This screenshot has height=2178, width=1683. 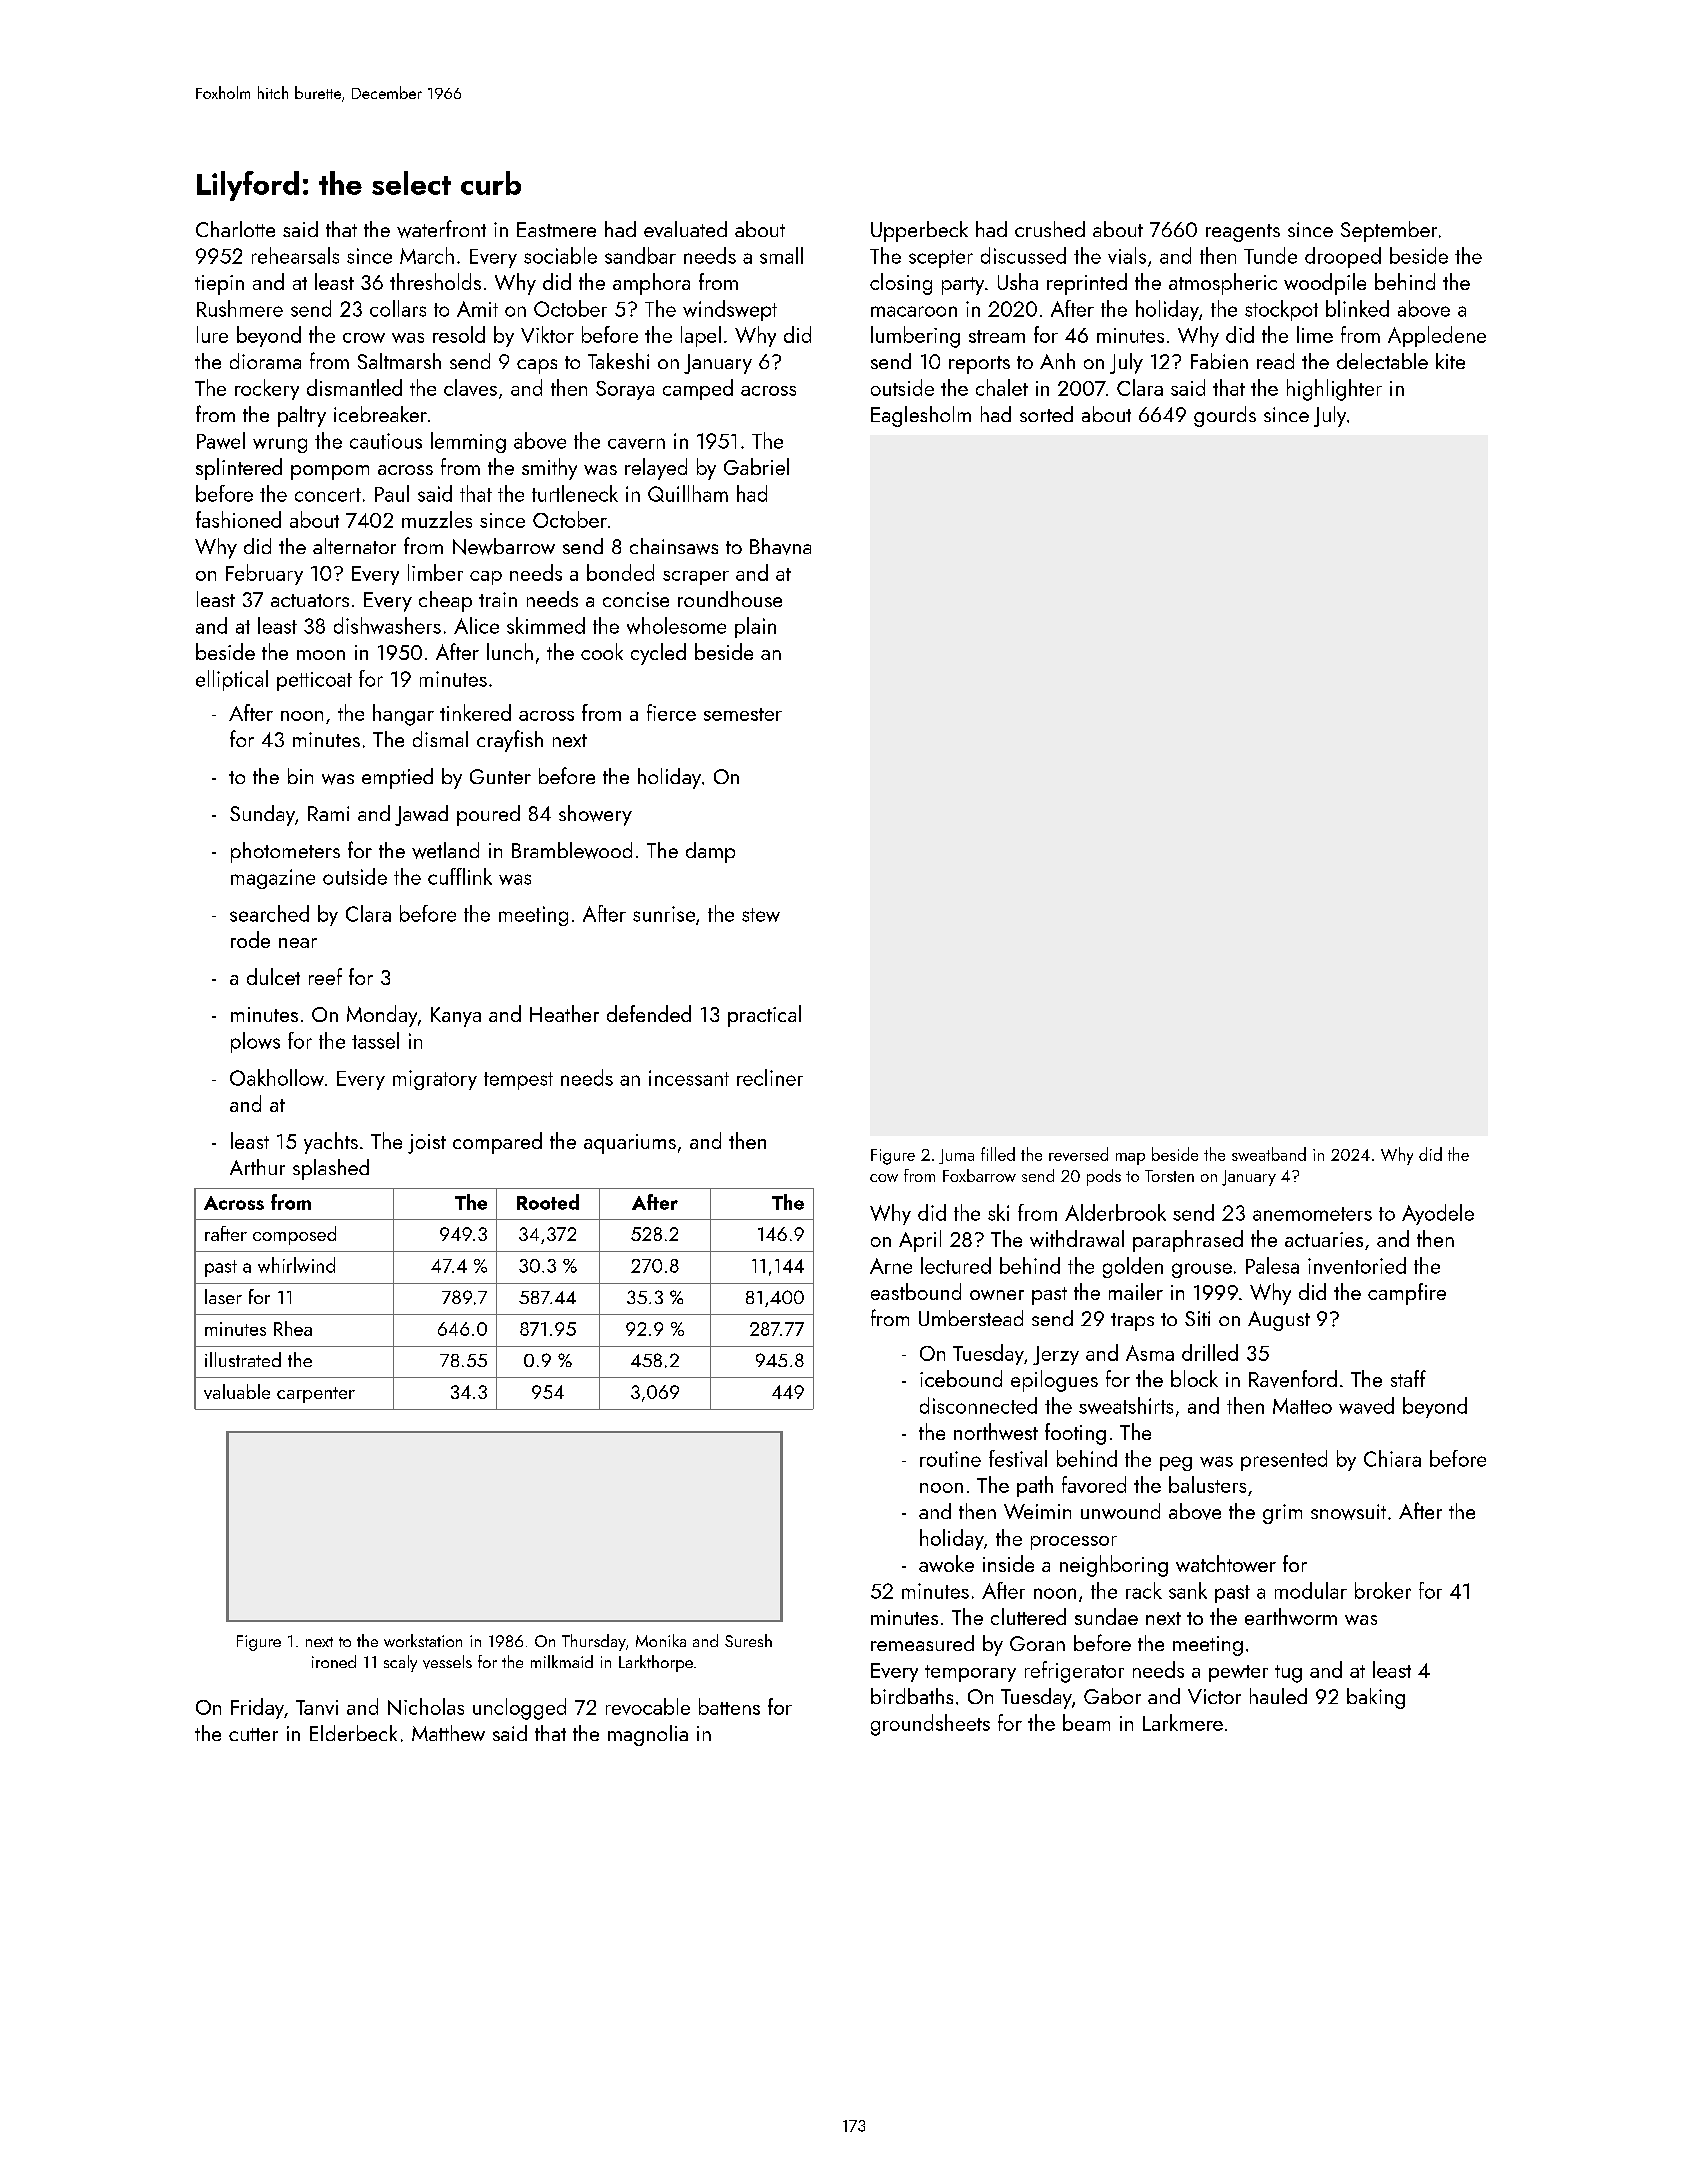 I want to click on scraper, so click(x=696, y=578).
